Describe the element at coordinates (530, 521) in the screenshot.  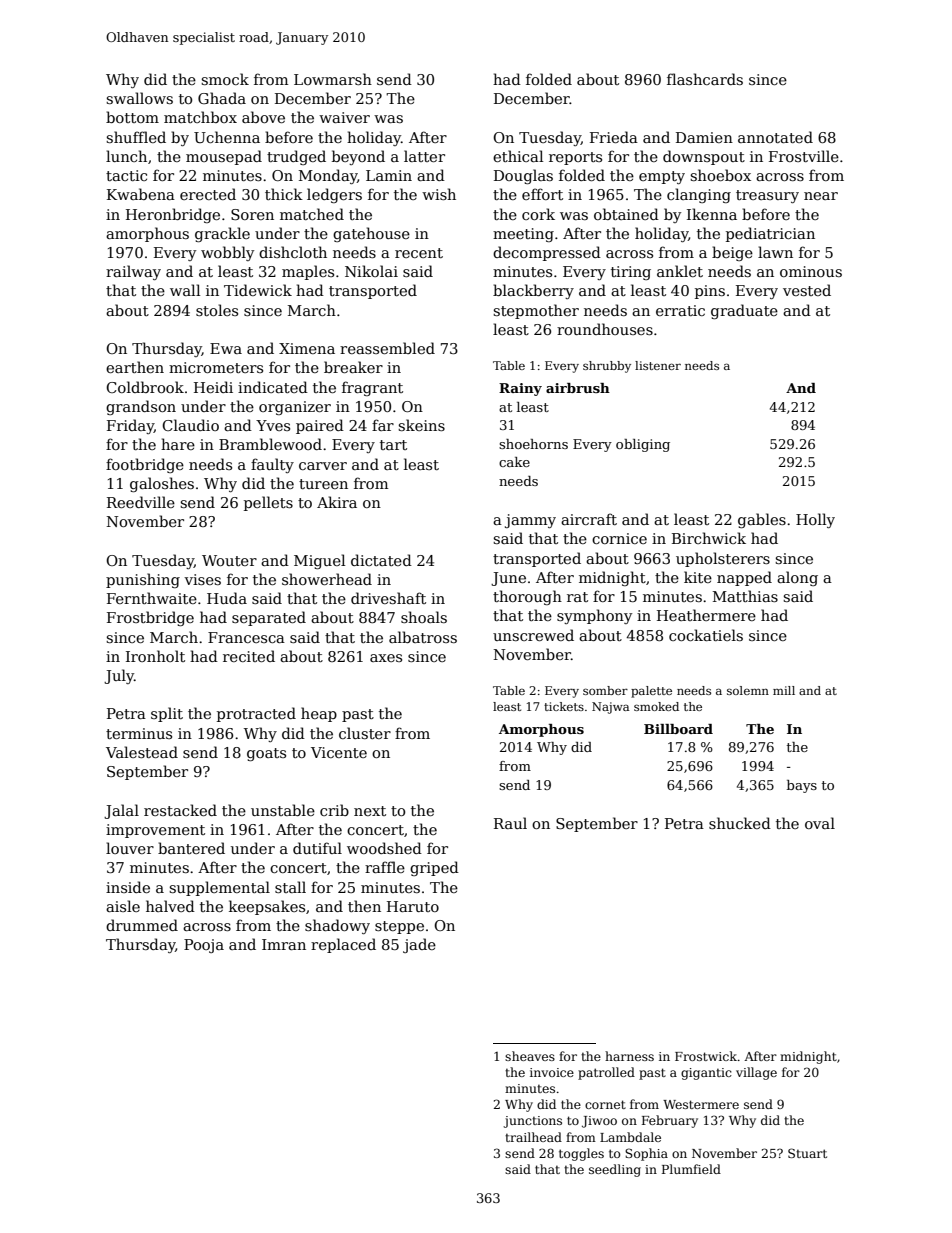
I see `jammy` at that location.
